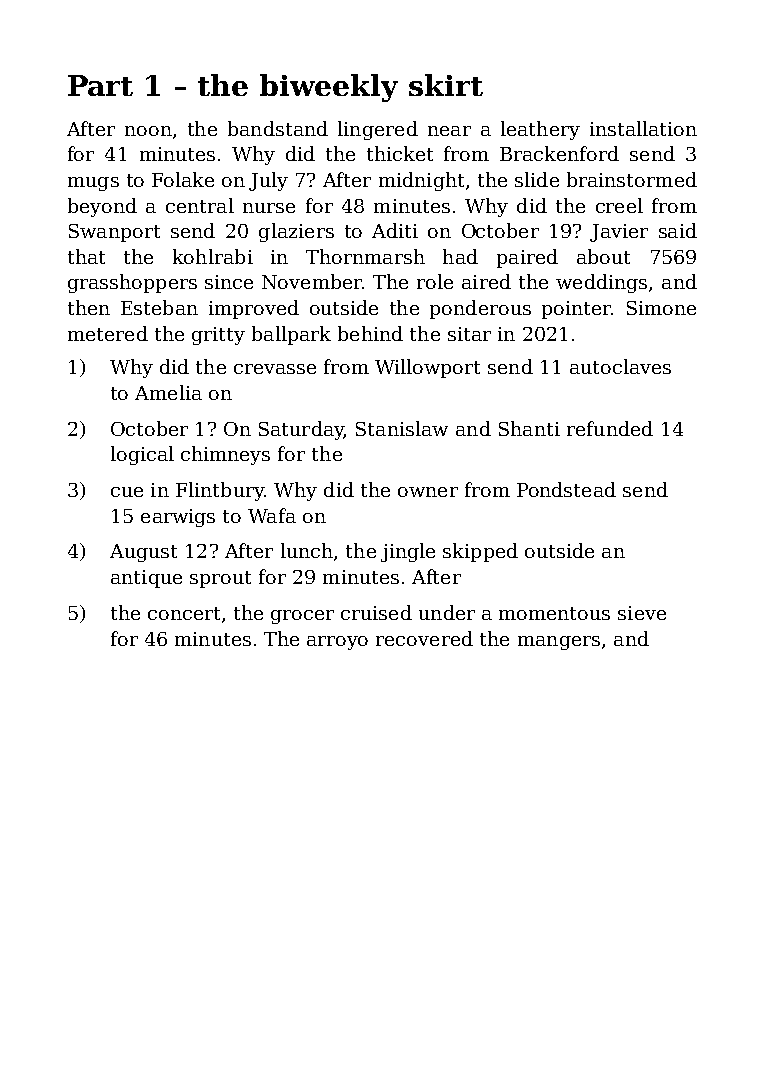 The height and width of the image is (1084, 764). I want to click on Stanislaw, so click(402, 428).
